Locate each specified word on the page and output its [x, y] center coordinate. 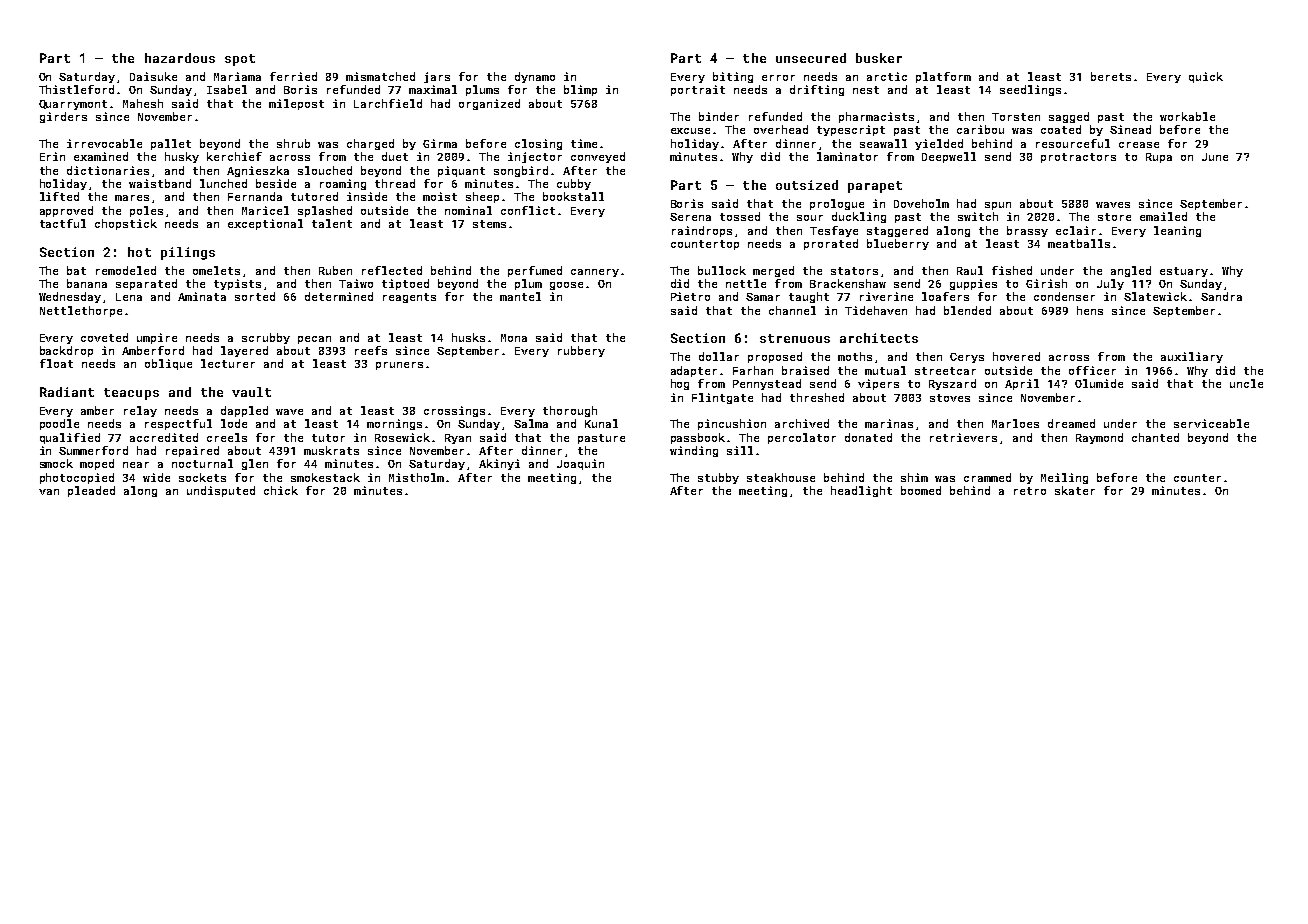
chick [281, 490]
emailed [1163, 216]
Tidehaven [876, 310]
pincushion [732, 424]
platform [943, 77]
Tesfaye [834, 231]
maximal [433, 89]
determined [339, 296]
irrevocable [104, 143]
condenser [1064, 296]
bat [76, 270]
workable [1187, 116]
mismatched [380, 76]
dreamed [1071, 423]
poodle [59, 424]
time [584, 143]
